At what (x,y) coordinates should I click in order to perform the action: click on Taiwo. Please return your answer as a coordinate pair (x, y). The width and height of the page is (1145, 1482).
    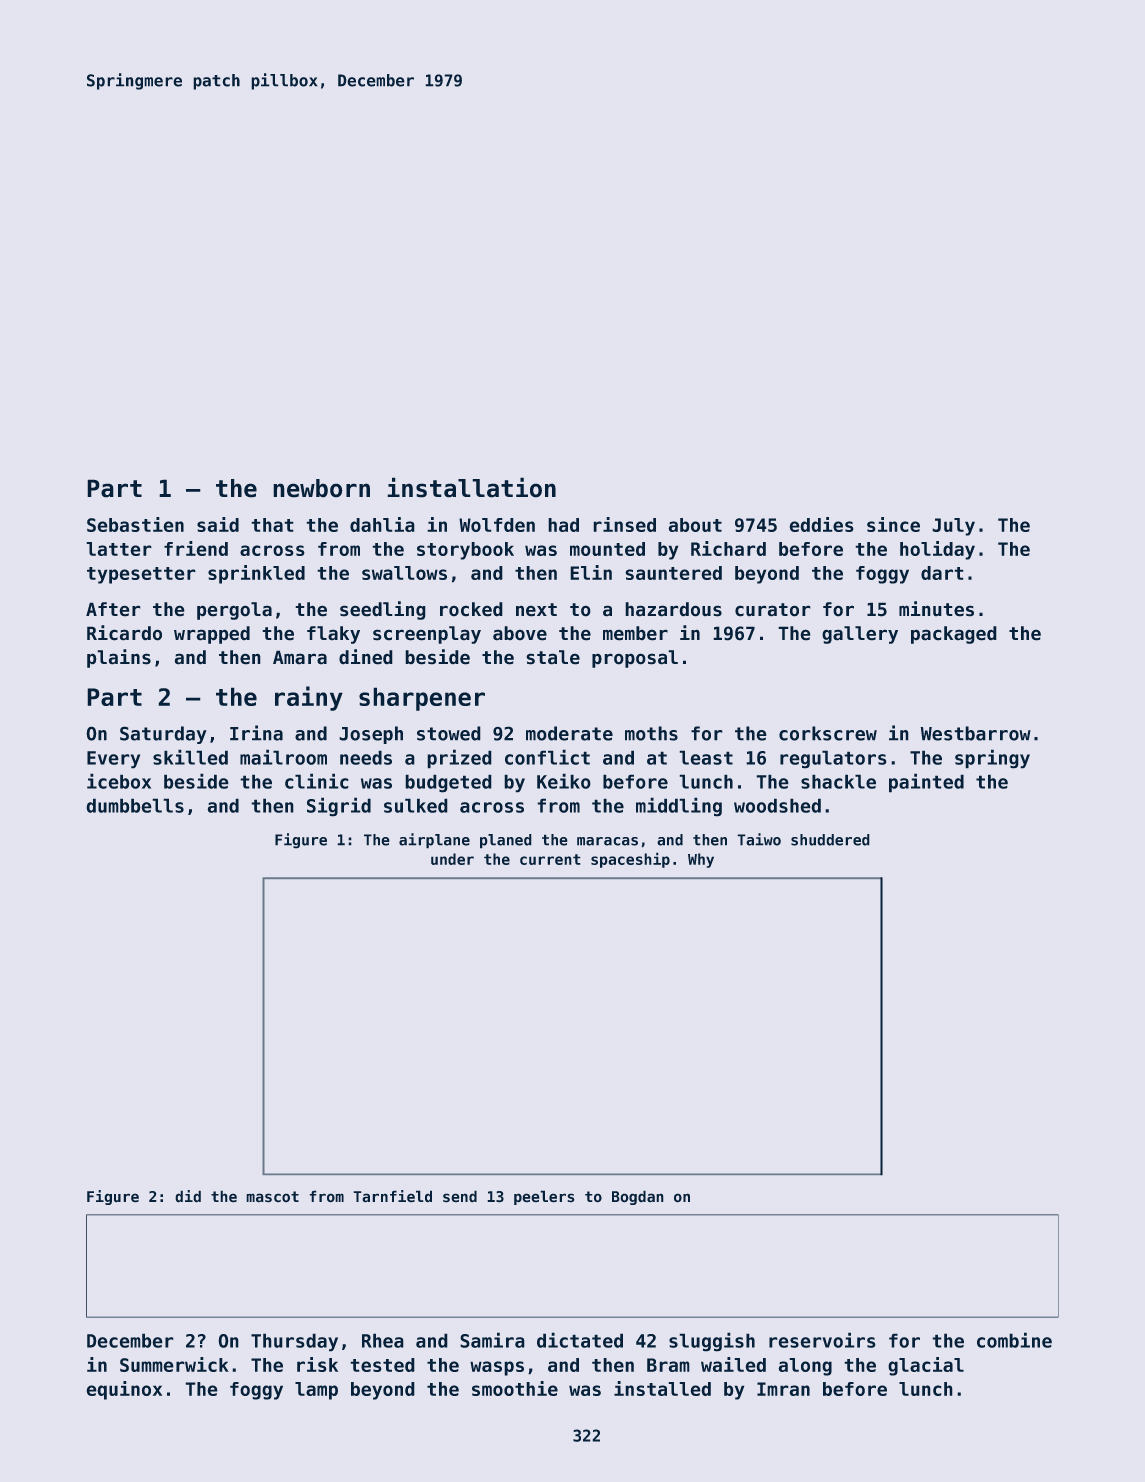
    Looking at the image, I should click on (759, 839).
